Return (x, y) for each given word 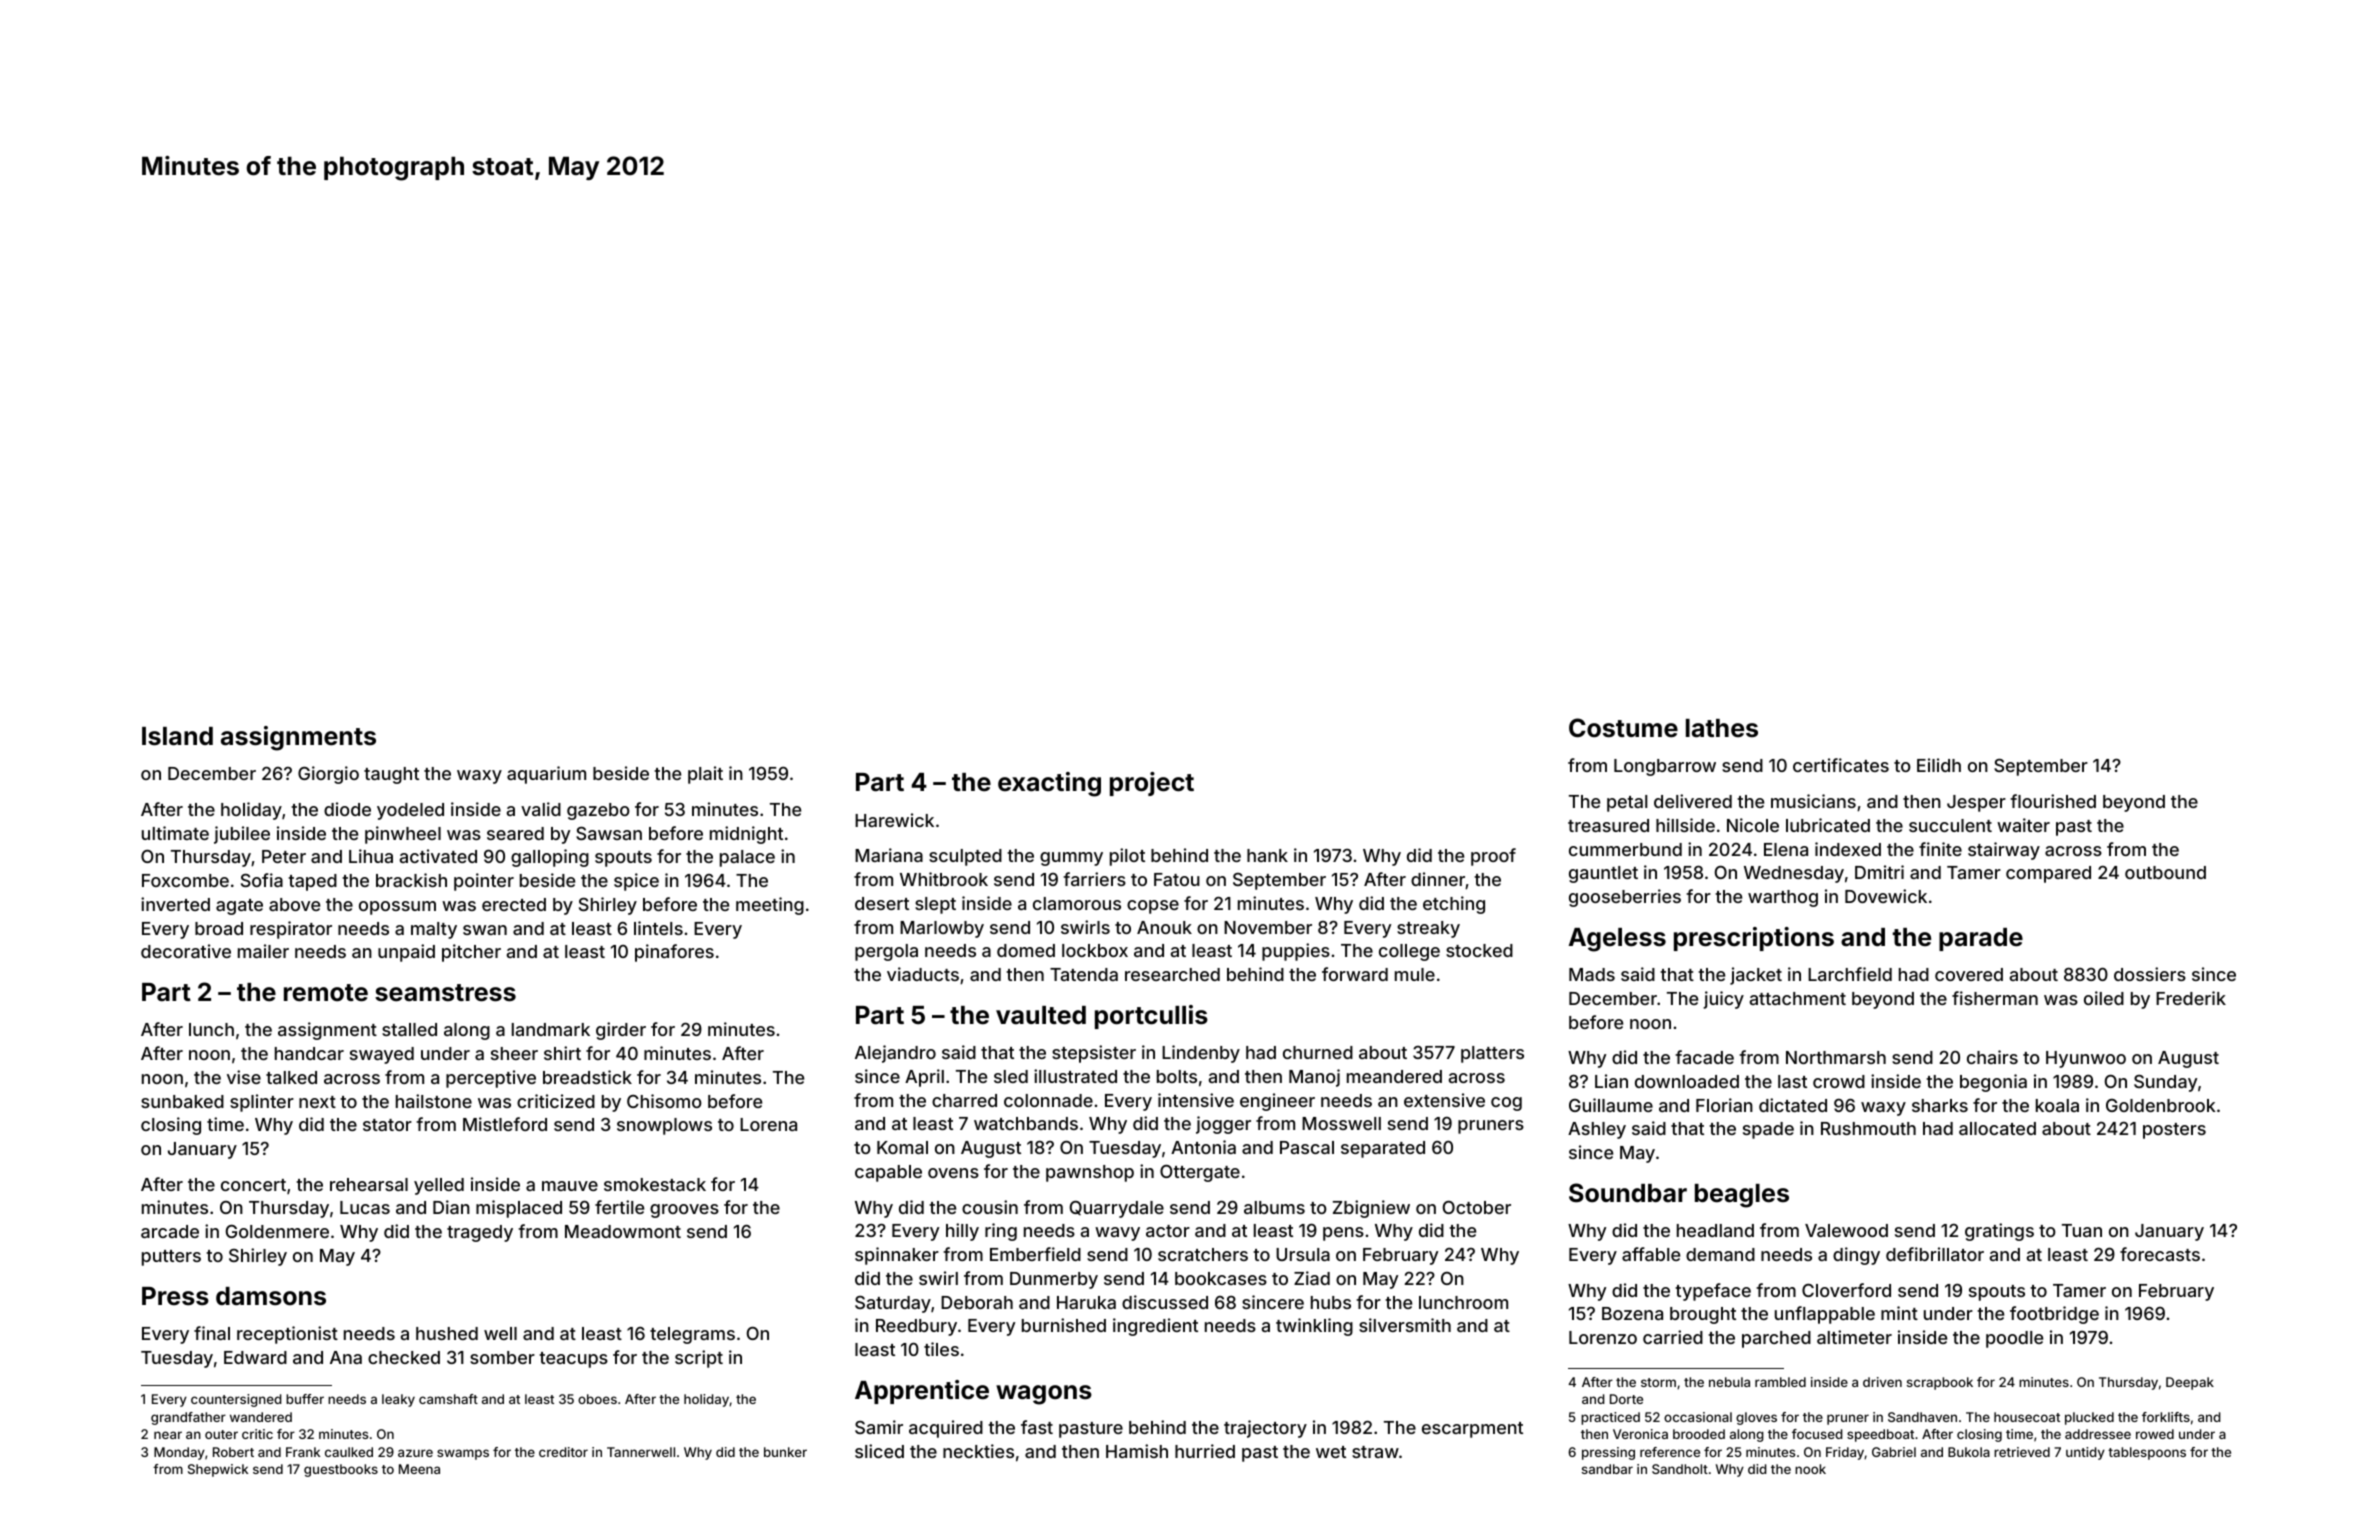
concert (253, 1185)
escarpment (1472, 1430)
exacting (1049, 784)
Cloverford (1846, 1290)
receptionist (287, 1335)
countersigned (236, 1400)
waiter (2023, 825)
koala (2057, 1105)
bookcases (1221, 1278)
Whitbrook (944, 879)
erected (514, 904)
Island (177, 736)
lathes (1722, 728)
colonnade (1048, 1100)
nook (1810, 1469)
